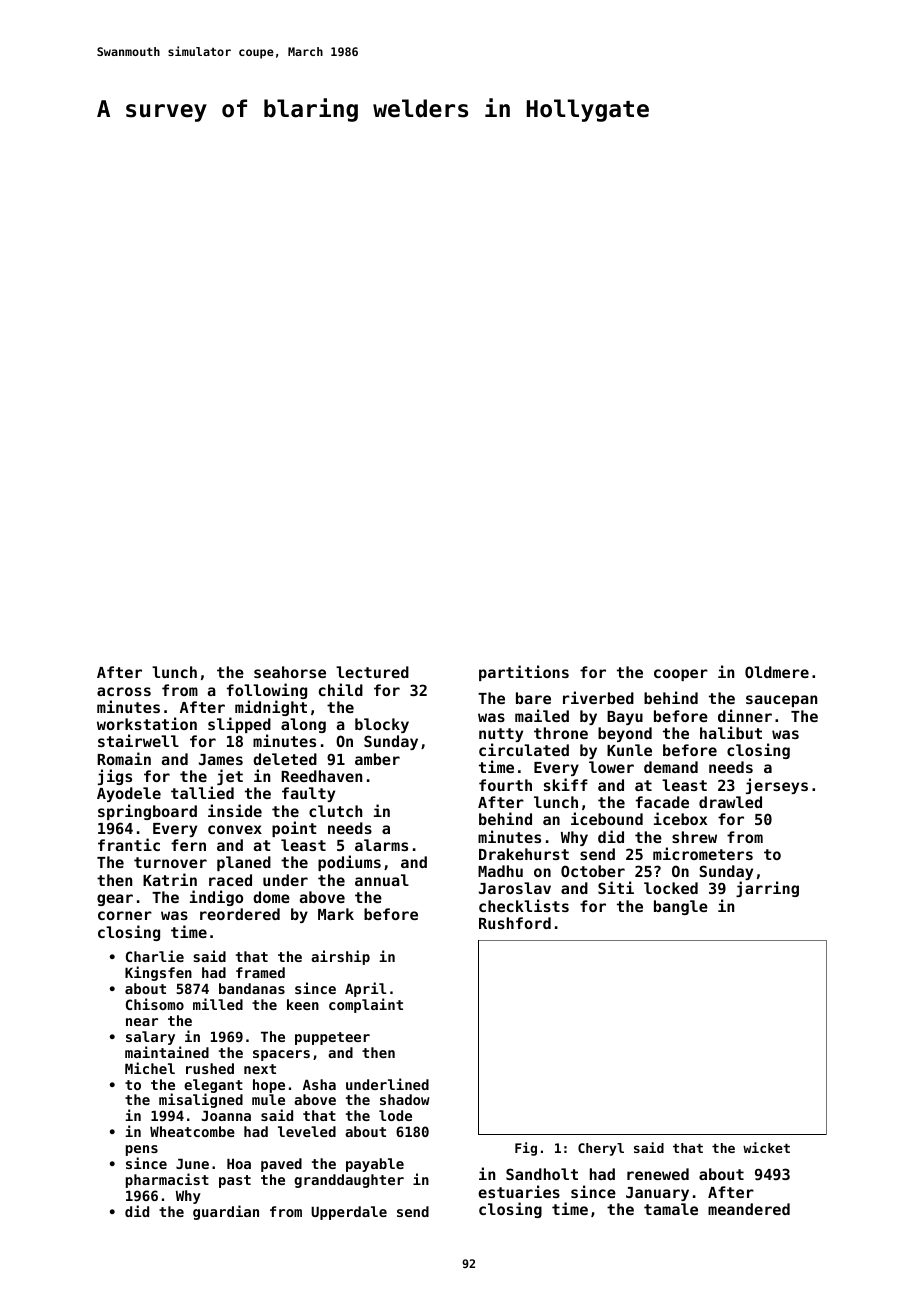 Image resolution: width=924 pixels, height=1314 pixels. Describe the element at coordinates (366, 1005) in the page. I see `complaint` at that location.
